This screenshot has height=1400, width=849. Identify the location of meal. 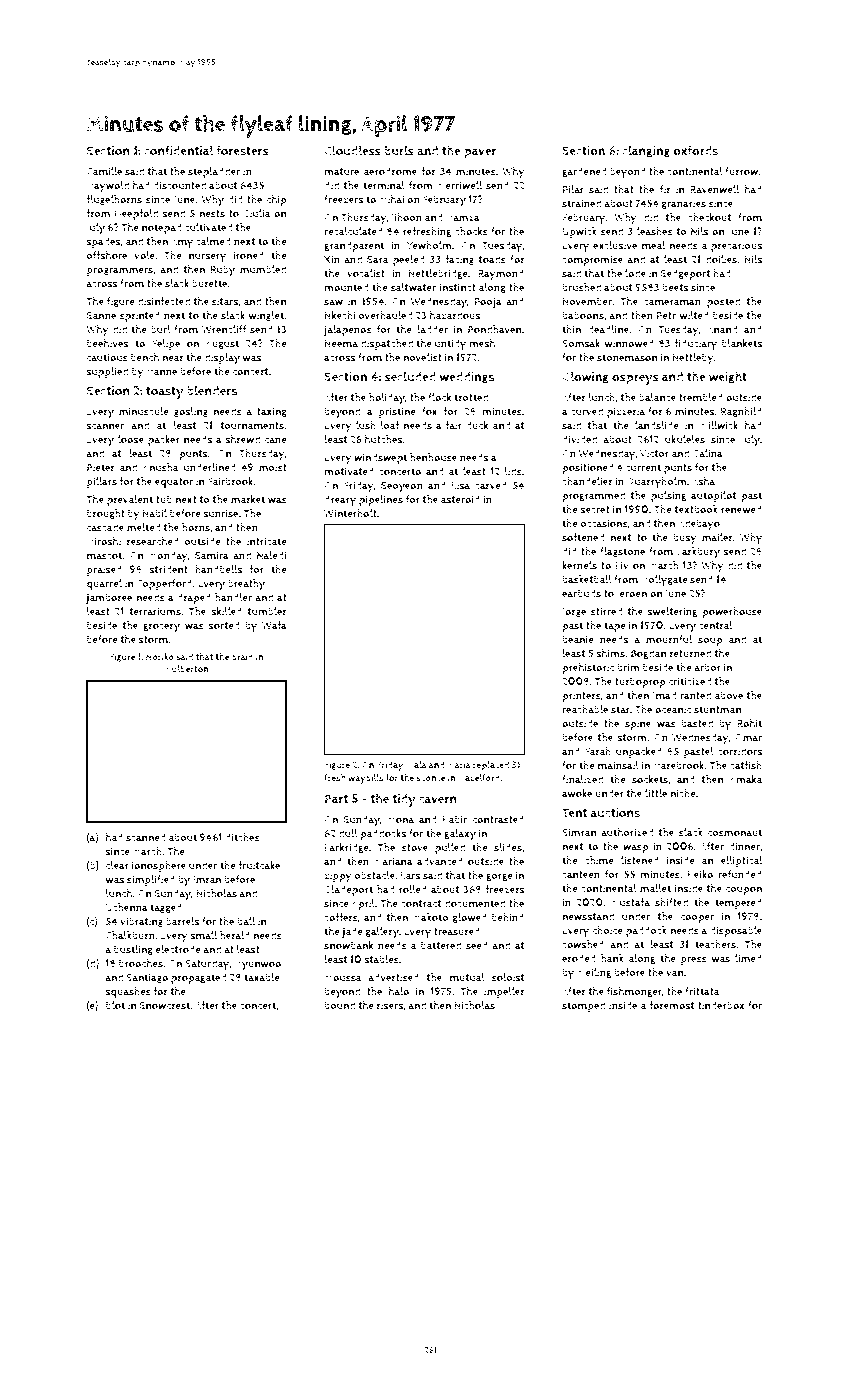
(653, 245).
